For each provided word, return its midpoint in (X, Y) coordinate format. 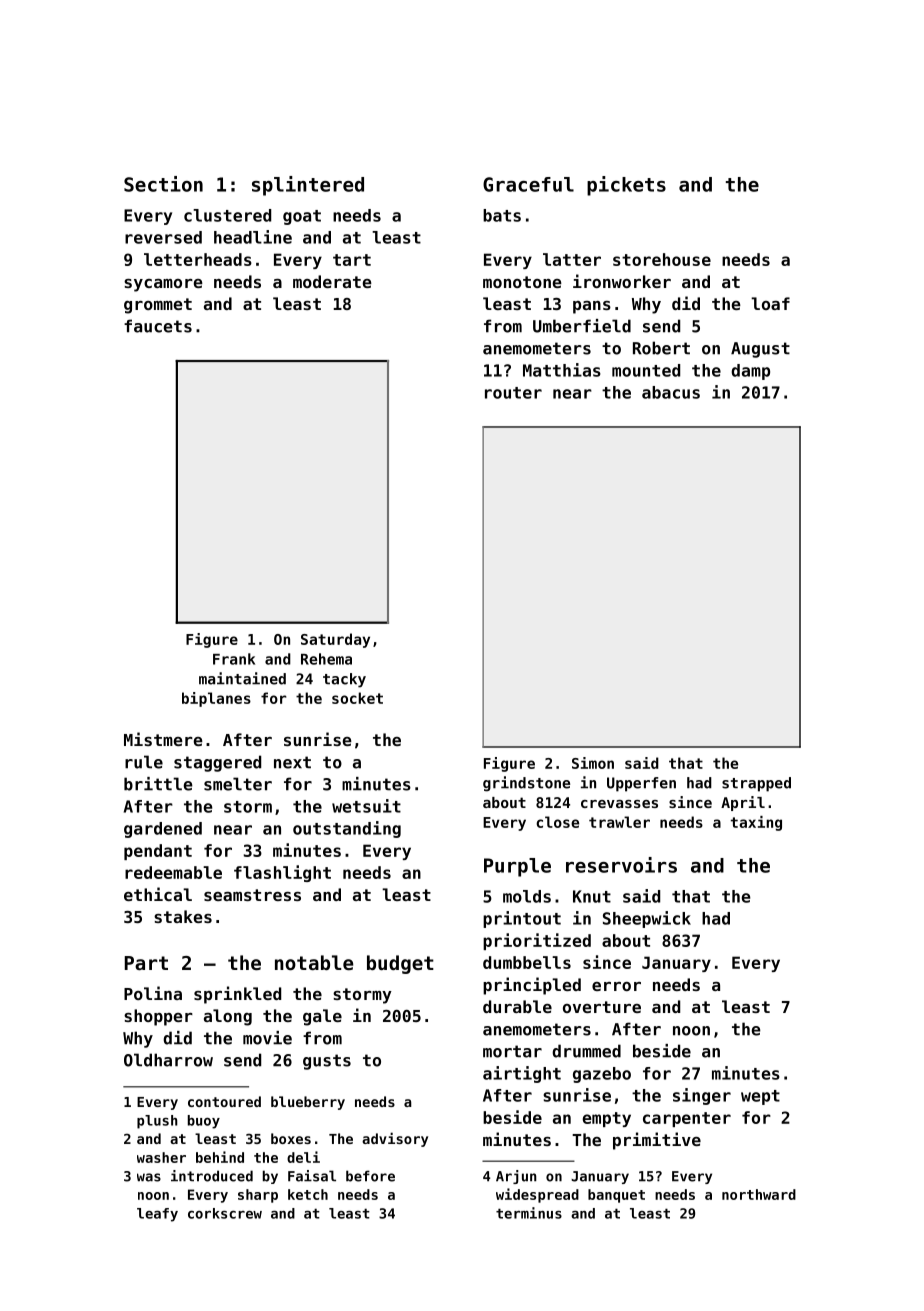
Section (163, 184)
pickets (626, 186)
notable (314, 962)
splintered (308, 186)
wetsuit (366, 806)
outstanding (347, 829)
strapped (756, 784)
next (292, 762)
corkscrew (225, 1213)
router (513, 393)
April (743, 803)
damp (750, 372)
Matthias (562, 370)
